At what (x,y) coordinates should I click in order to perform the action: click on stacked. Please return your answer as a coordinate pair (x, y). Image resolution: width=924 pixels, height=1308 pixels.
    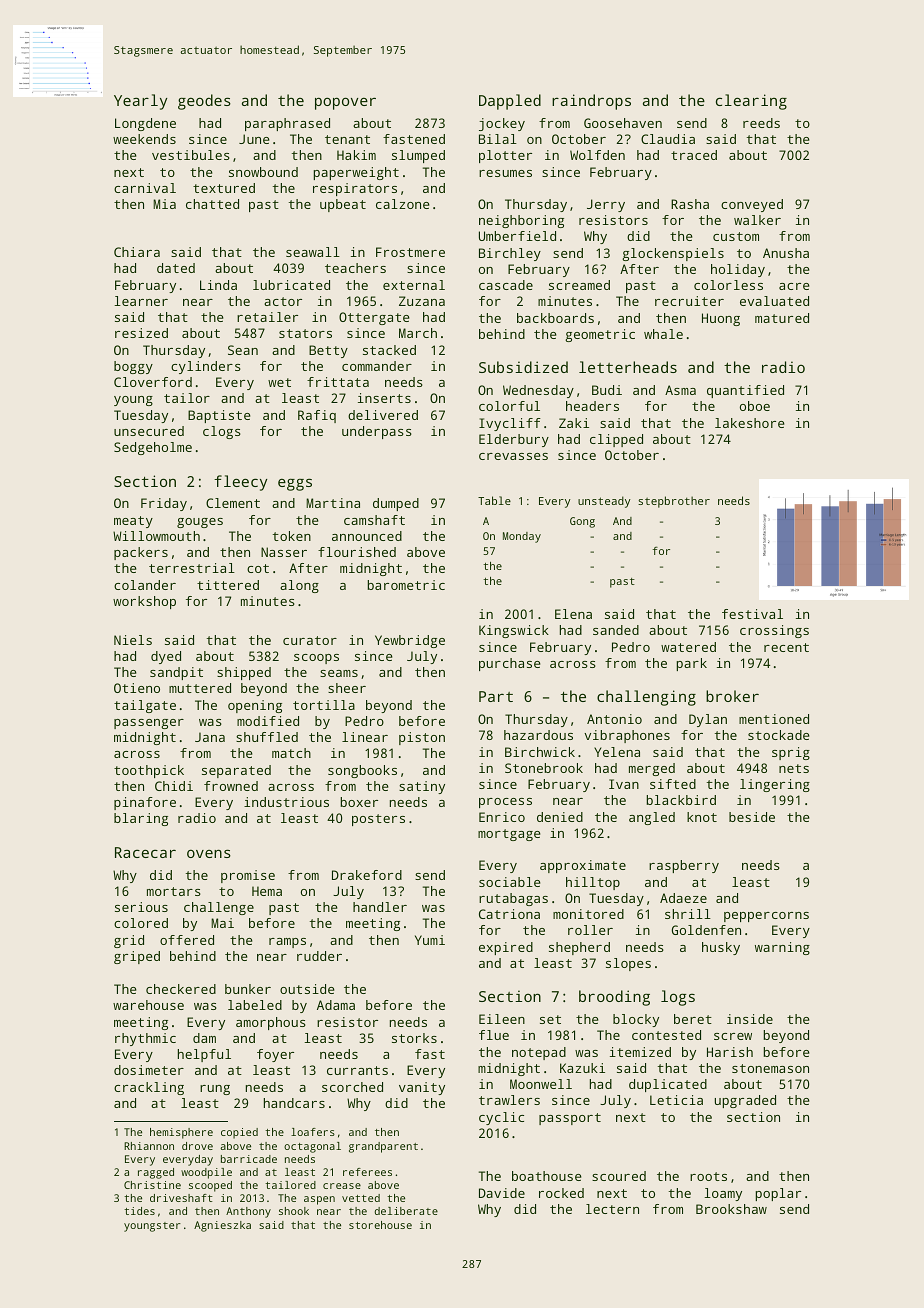
    Looking at the image, I should click on (389, 350).
